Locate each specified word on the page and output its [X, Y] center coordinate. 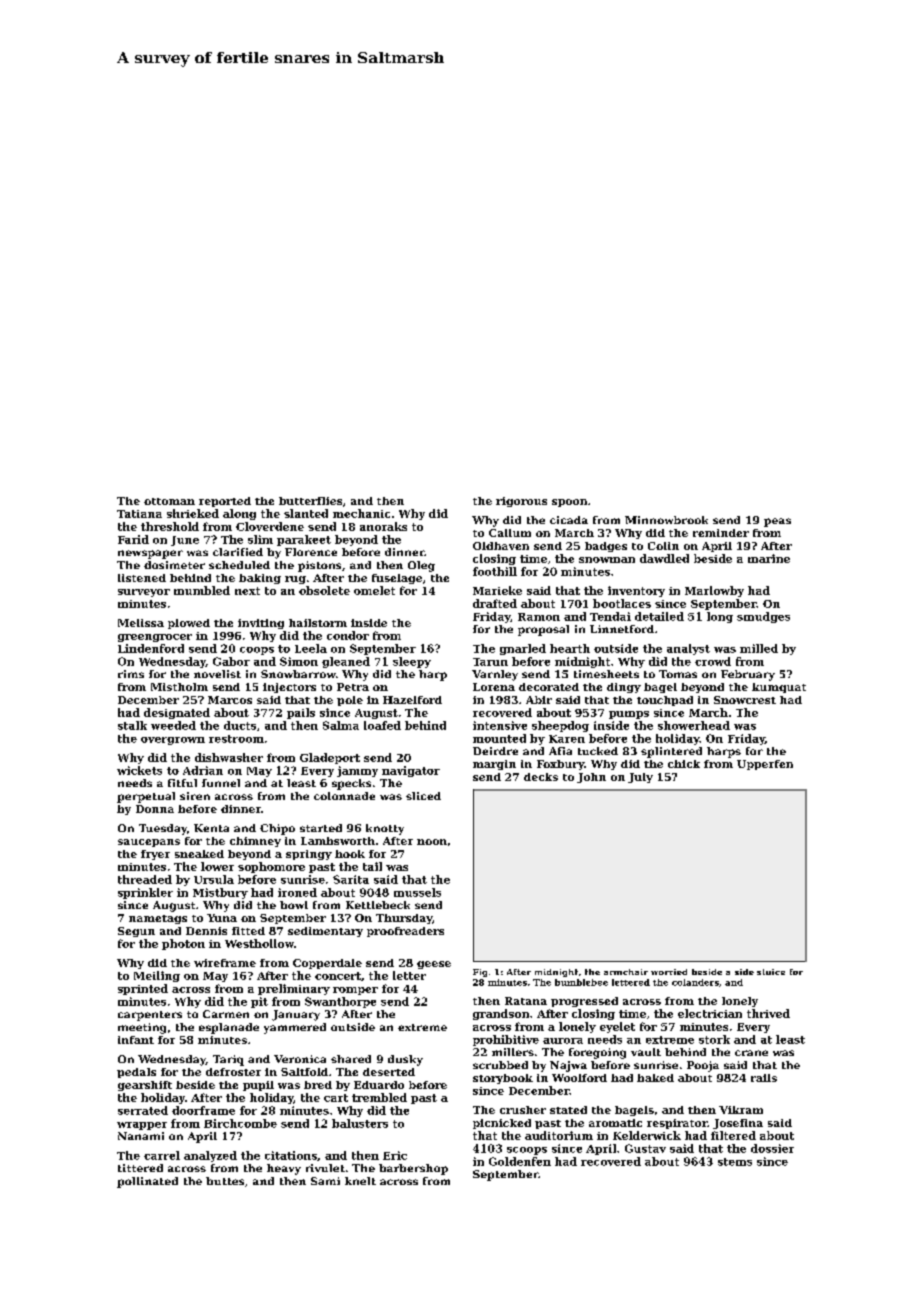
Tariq [228, 1060]
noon [432, 842]
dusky [405, 1060]
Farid [133, 539]
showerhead [694, 725]
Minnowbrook [666, 520]
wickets [139, 770]
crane [751, 1053]
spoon [569, 503]
